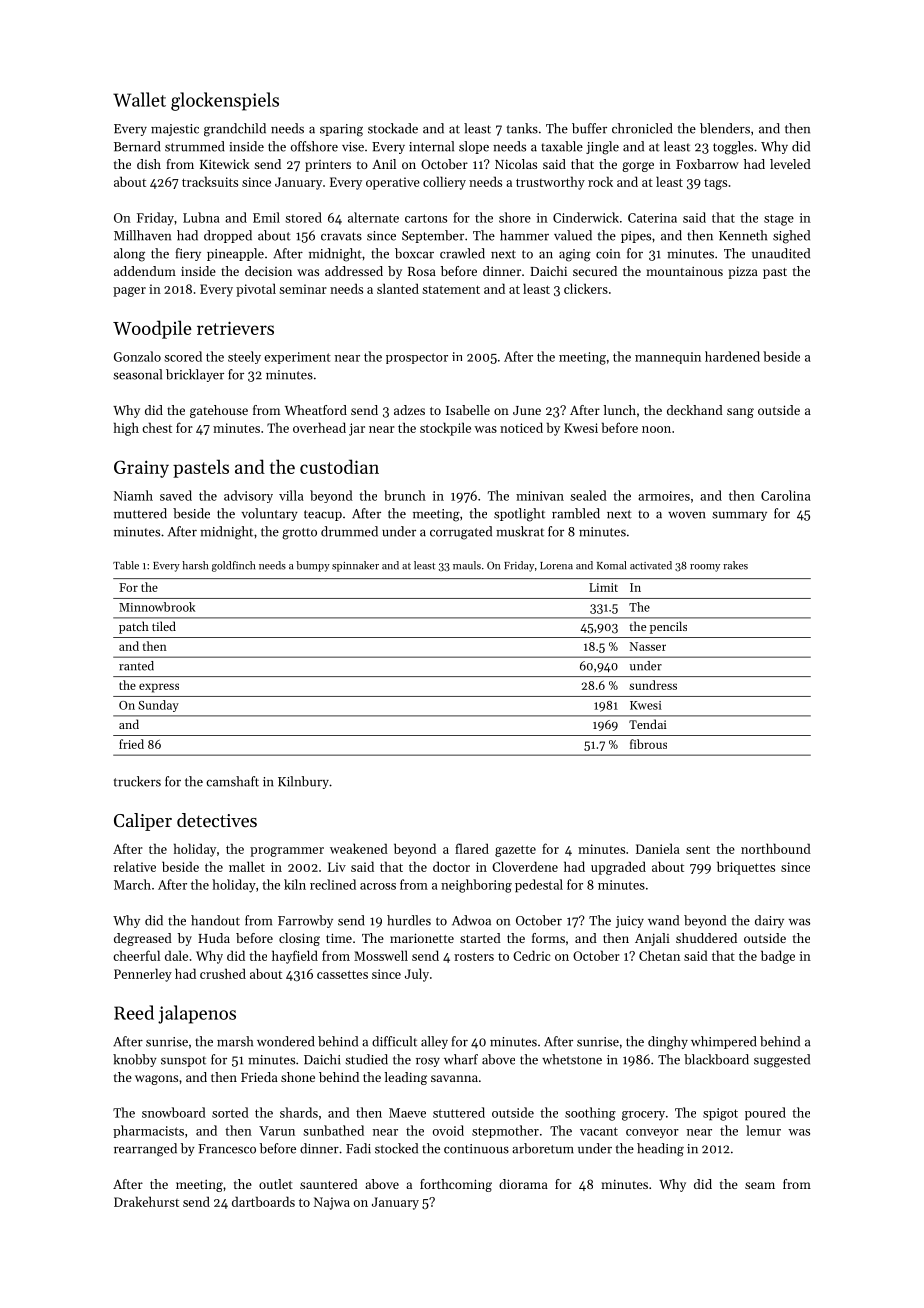  What do you see at coordinates (725, 128) in the screenshot?
I see `blenders` at bounding box center [725, 128].
